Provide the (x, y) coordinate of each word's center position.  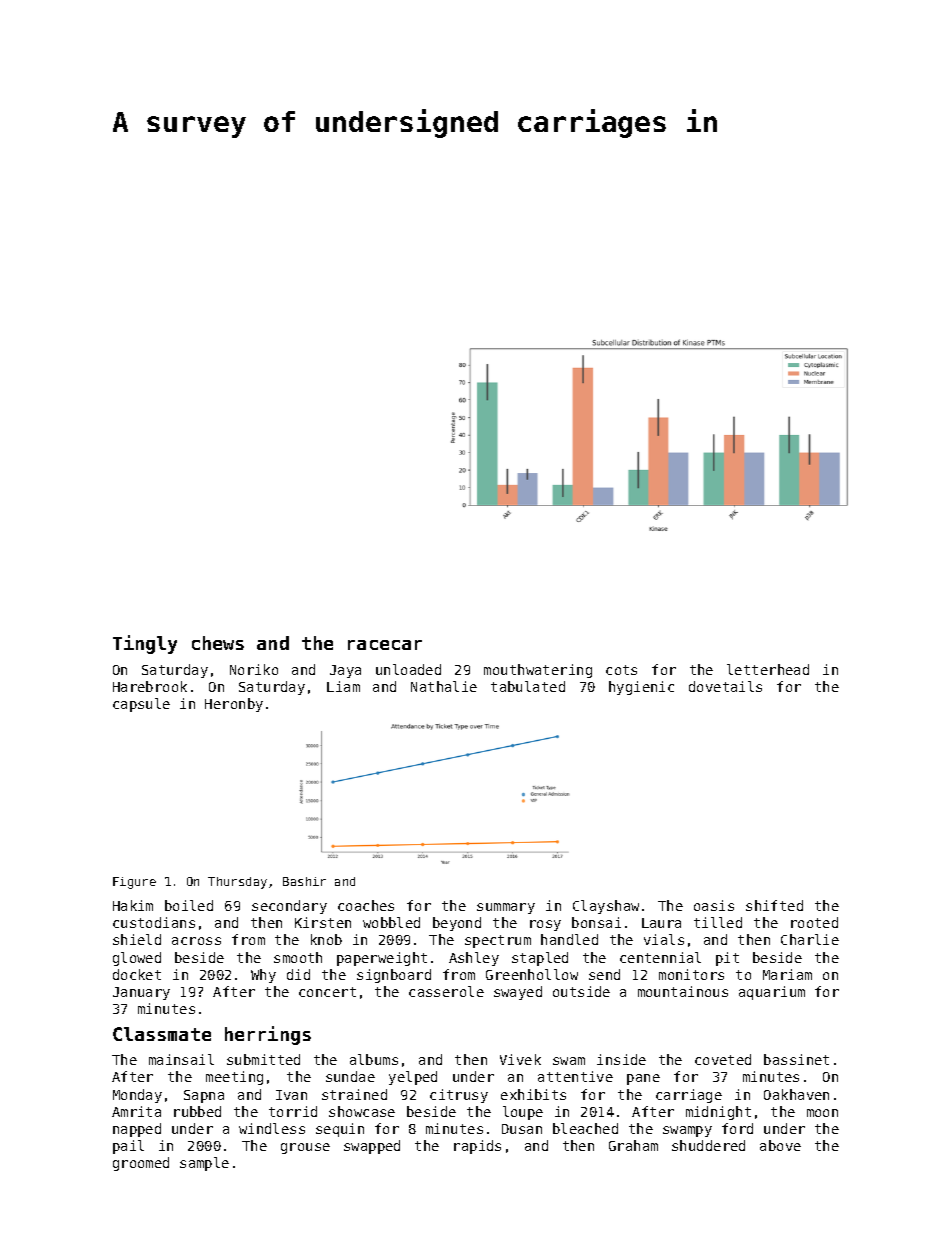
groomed (141, 1164)
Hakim (133, 905)
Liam (343, 686)
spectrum (498, 941)
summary (506, 908)
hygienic (641, 688)
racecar (385, 645)
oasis (714, 905)
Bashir (304, 881)
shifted (774, 905)
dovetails (725, 686)
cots (621, 670)
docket (137, 974)
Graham (633, 1145)
